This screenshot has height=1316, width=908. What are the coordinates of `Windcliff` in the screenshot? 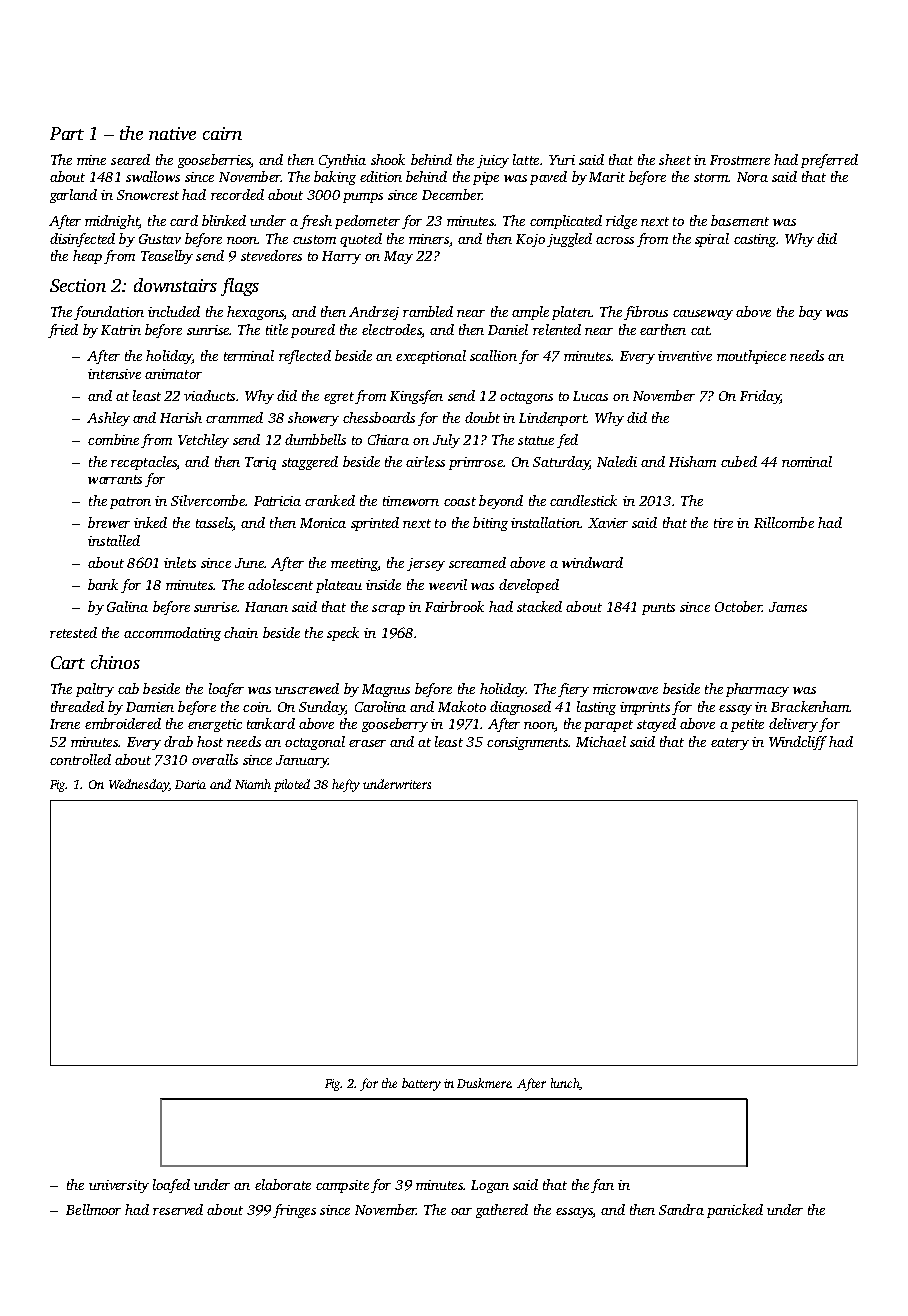 It's located at (798, 743).
